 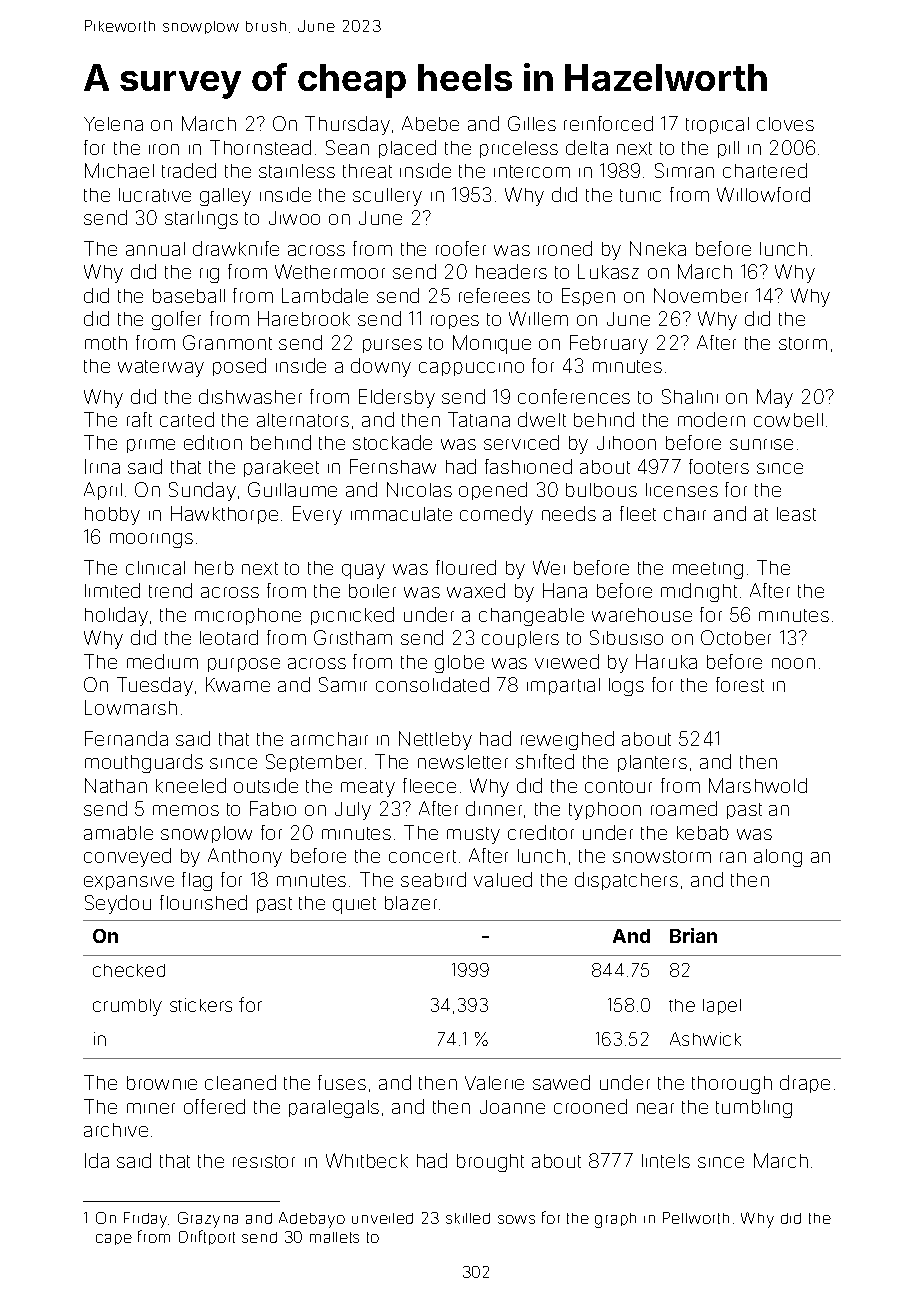 I want to click on Abebe, so click(x=430, y=123).
